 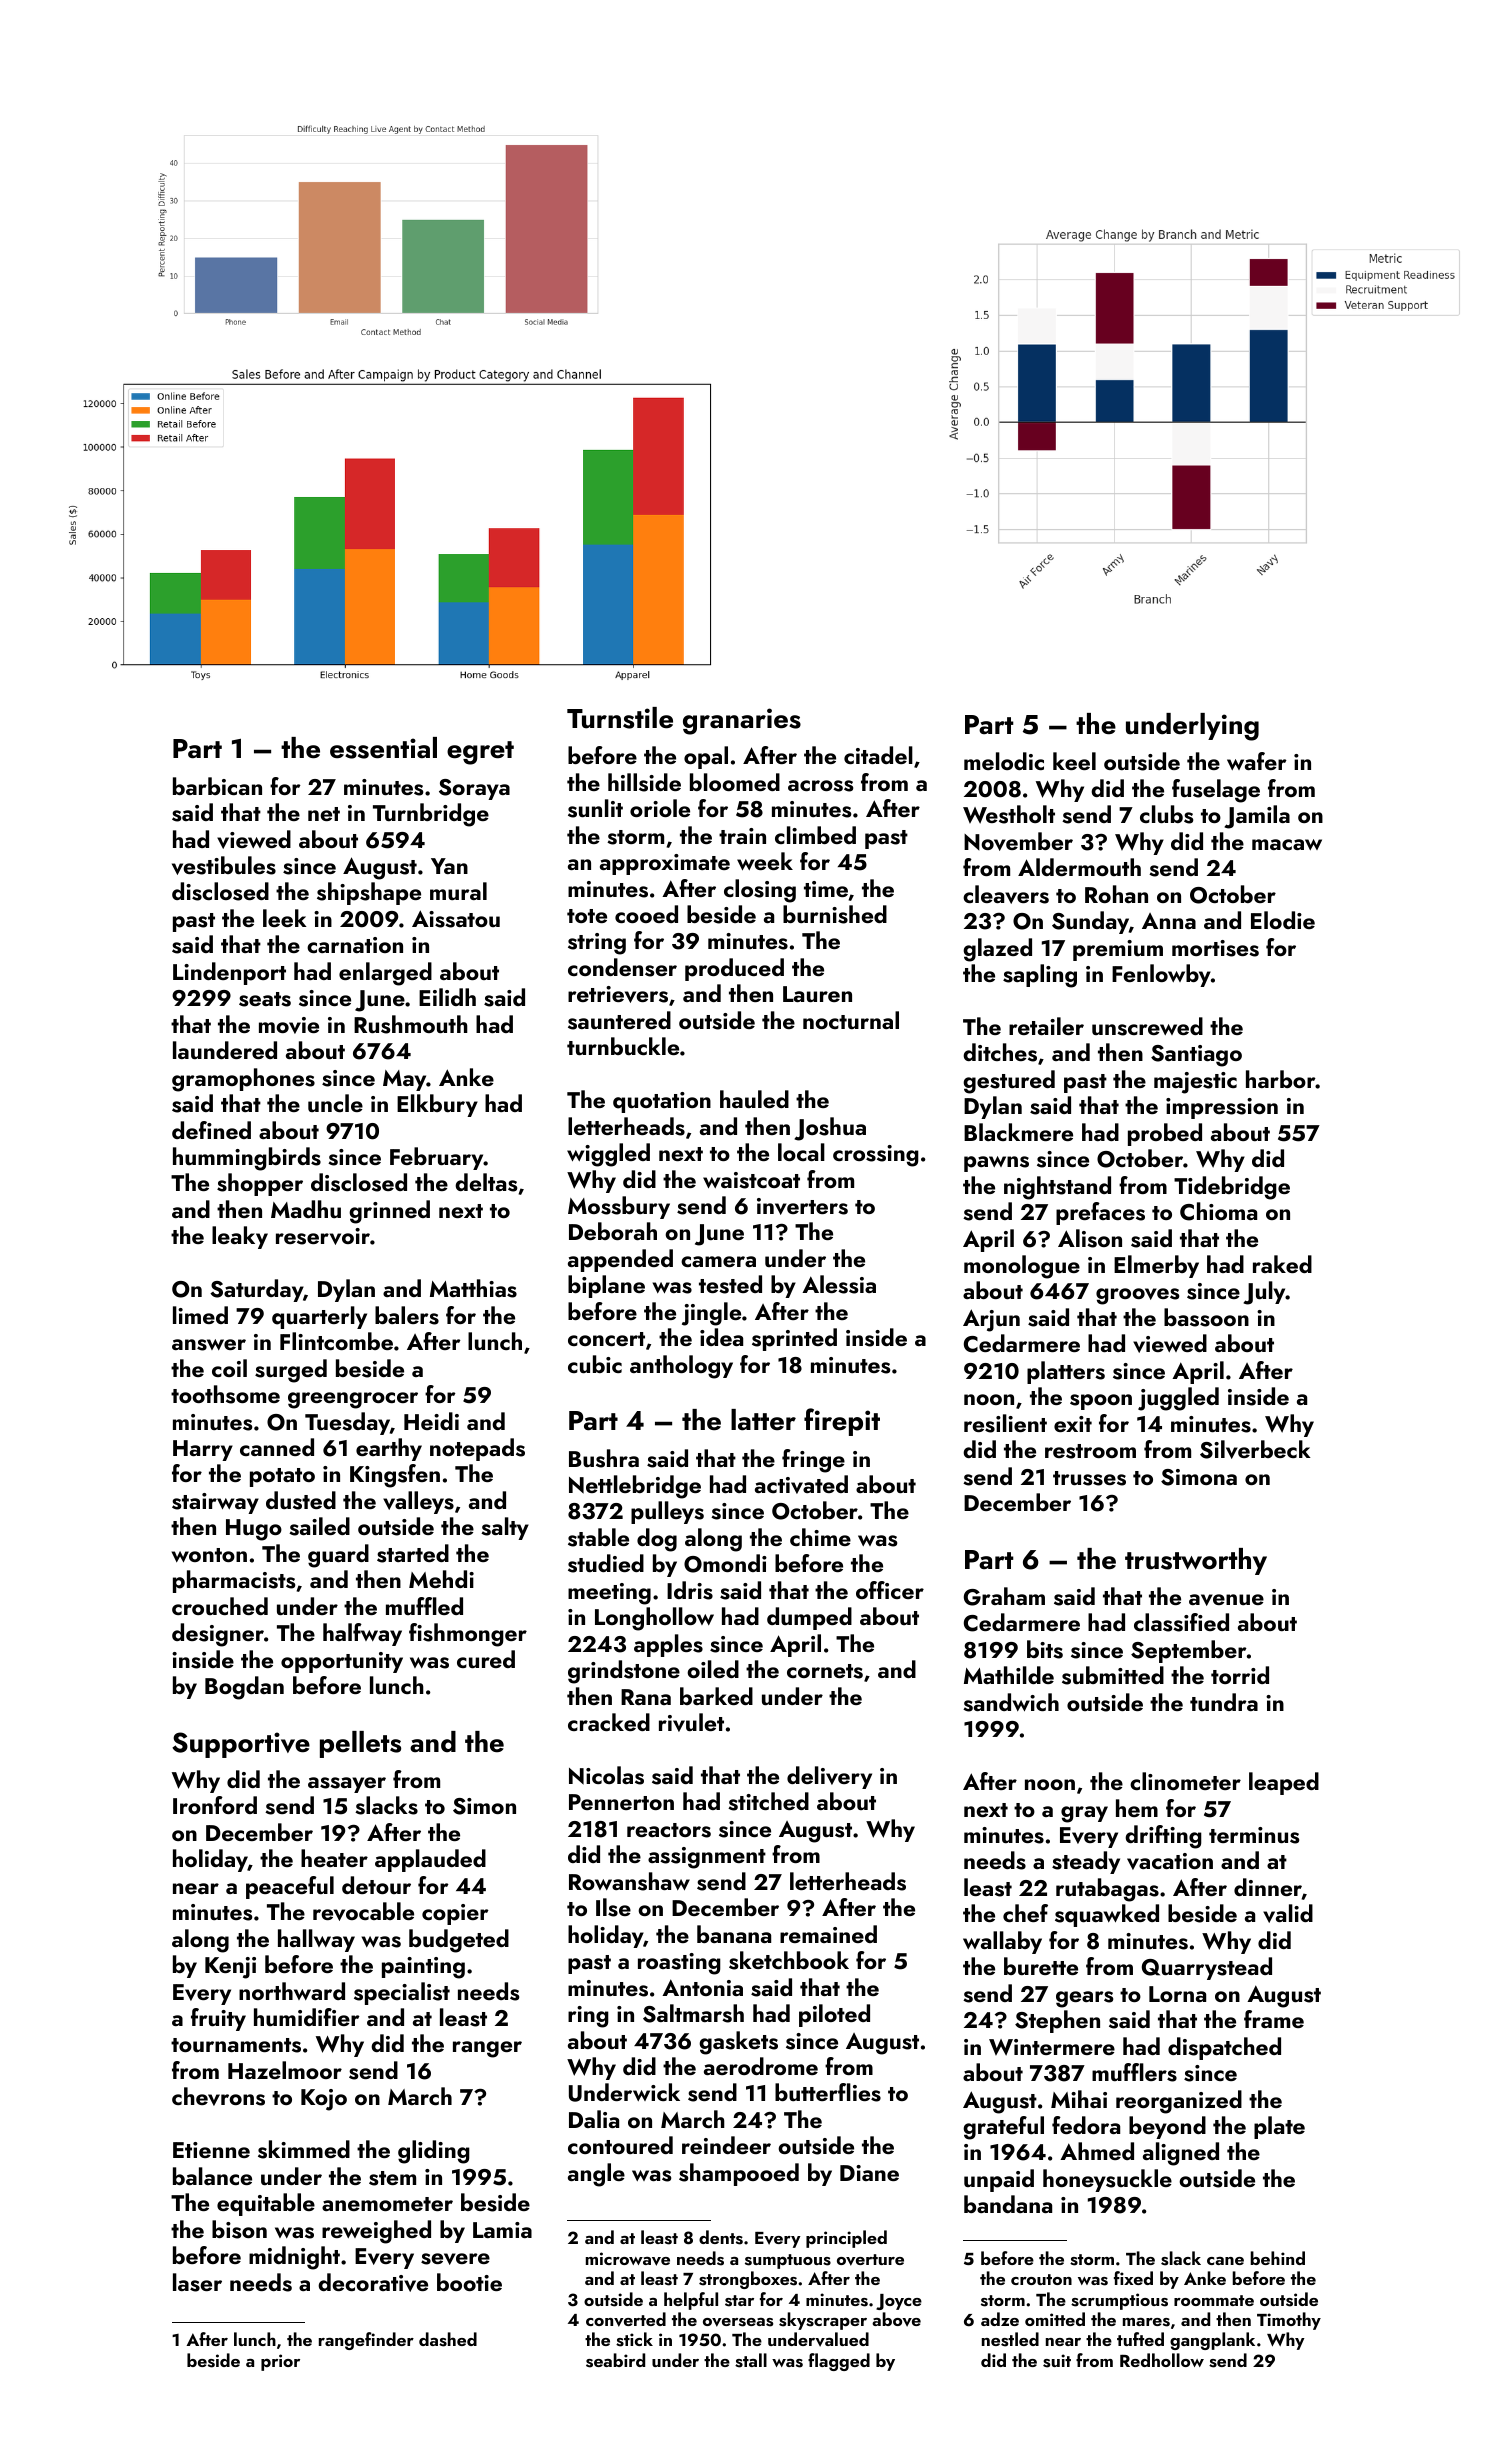 What do you see at coordinates (280, 2362) in the document?
I see `prior` at bounding box center [280, 2362].
